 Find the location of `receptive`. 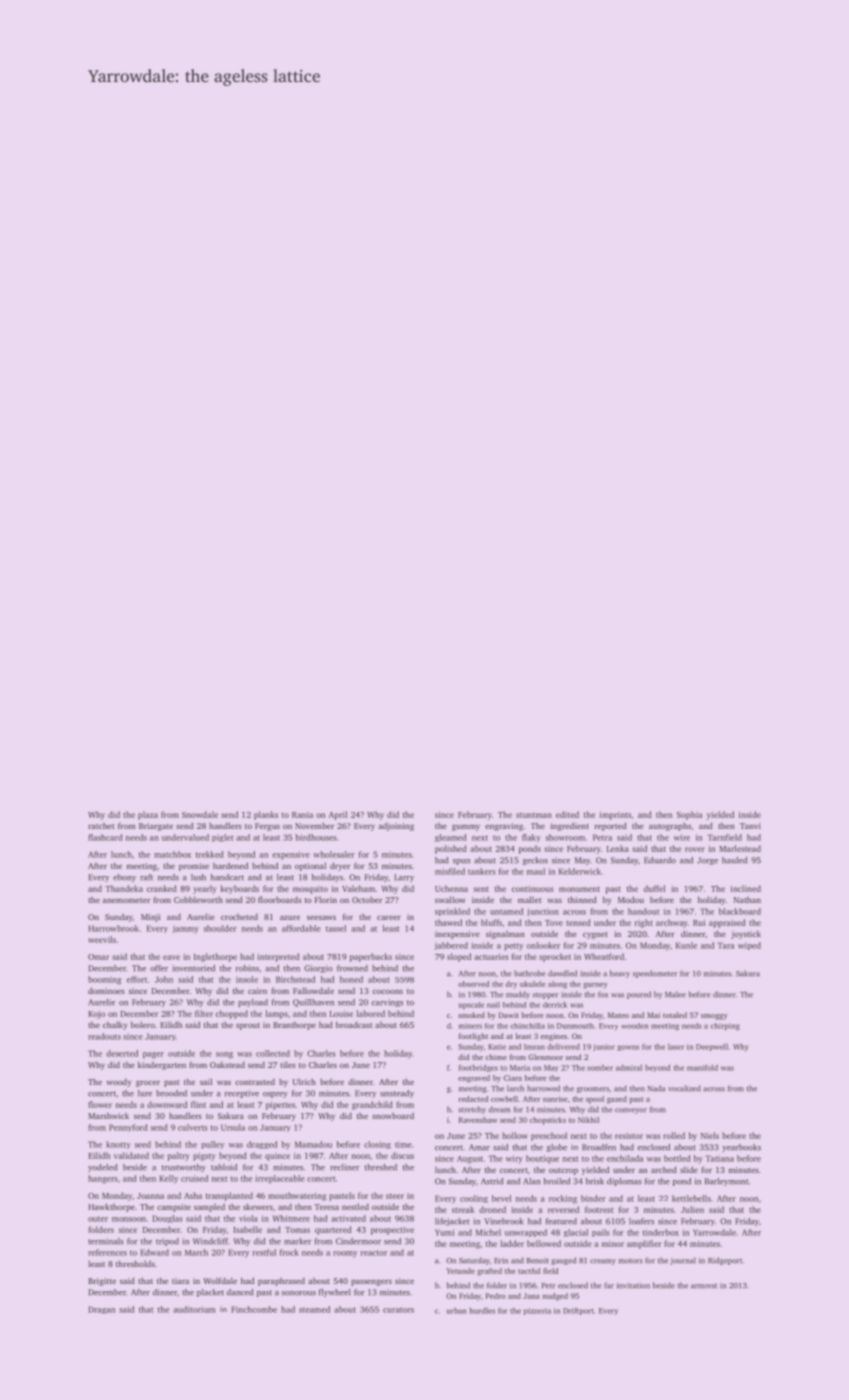

receptive is located at coordinates (242, 1094).
